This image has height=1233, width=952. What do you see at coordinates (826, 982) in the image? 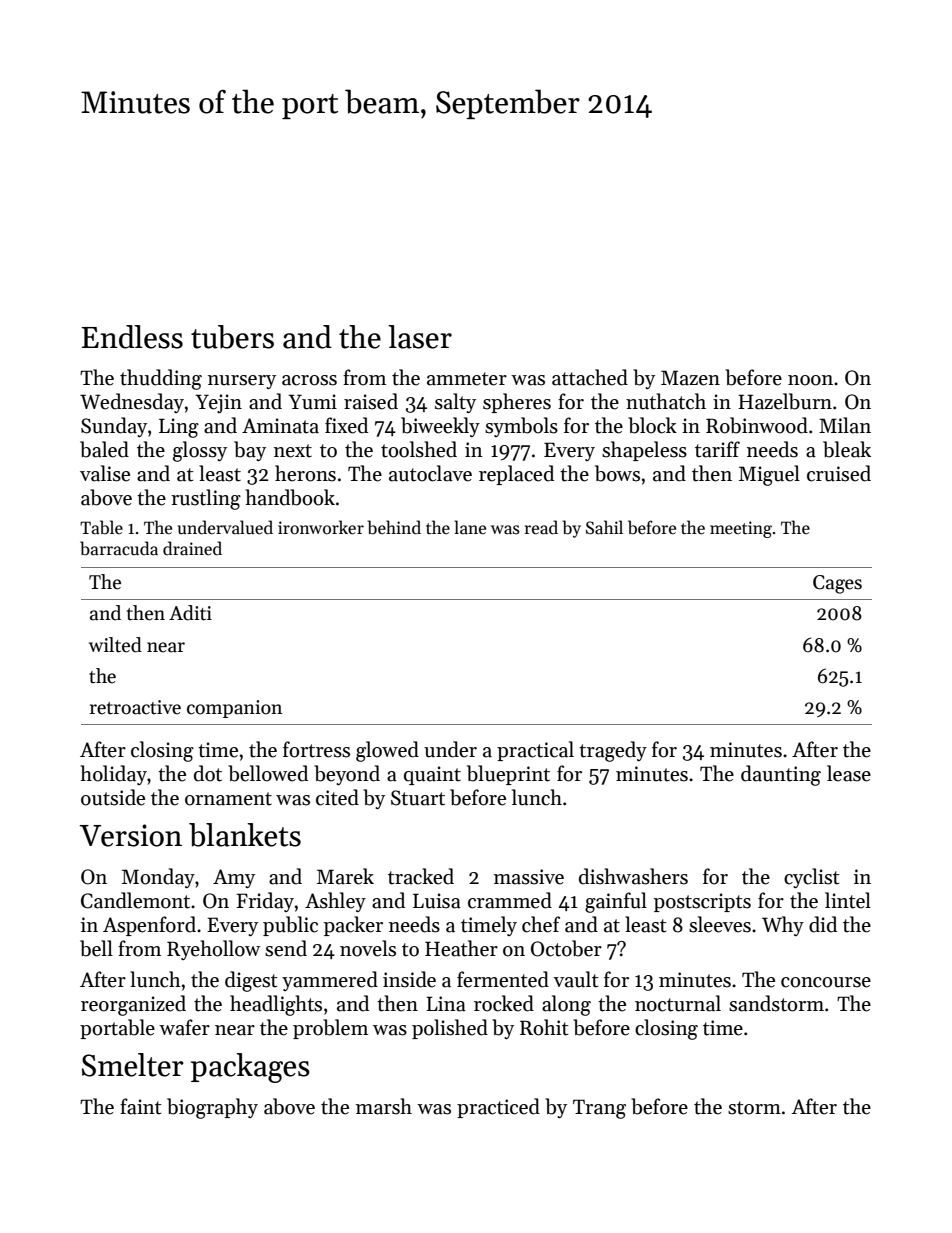
I see `concourse` at bounding box center [826, 982].
